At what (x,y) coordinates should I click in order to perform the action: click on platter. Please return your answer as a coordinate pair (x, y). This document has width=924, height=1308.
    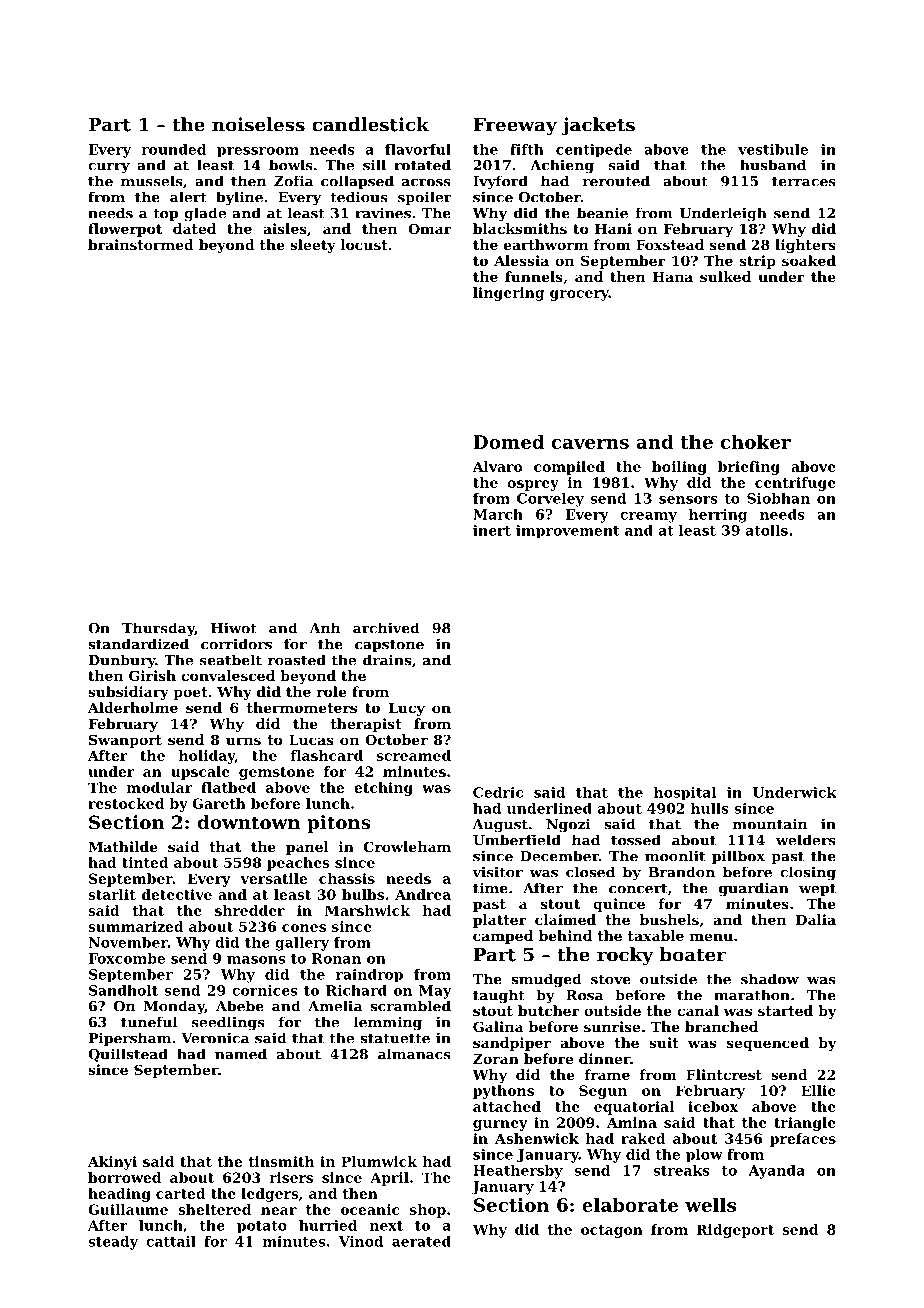
    Looking at the image, I should click on (500, 921).
